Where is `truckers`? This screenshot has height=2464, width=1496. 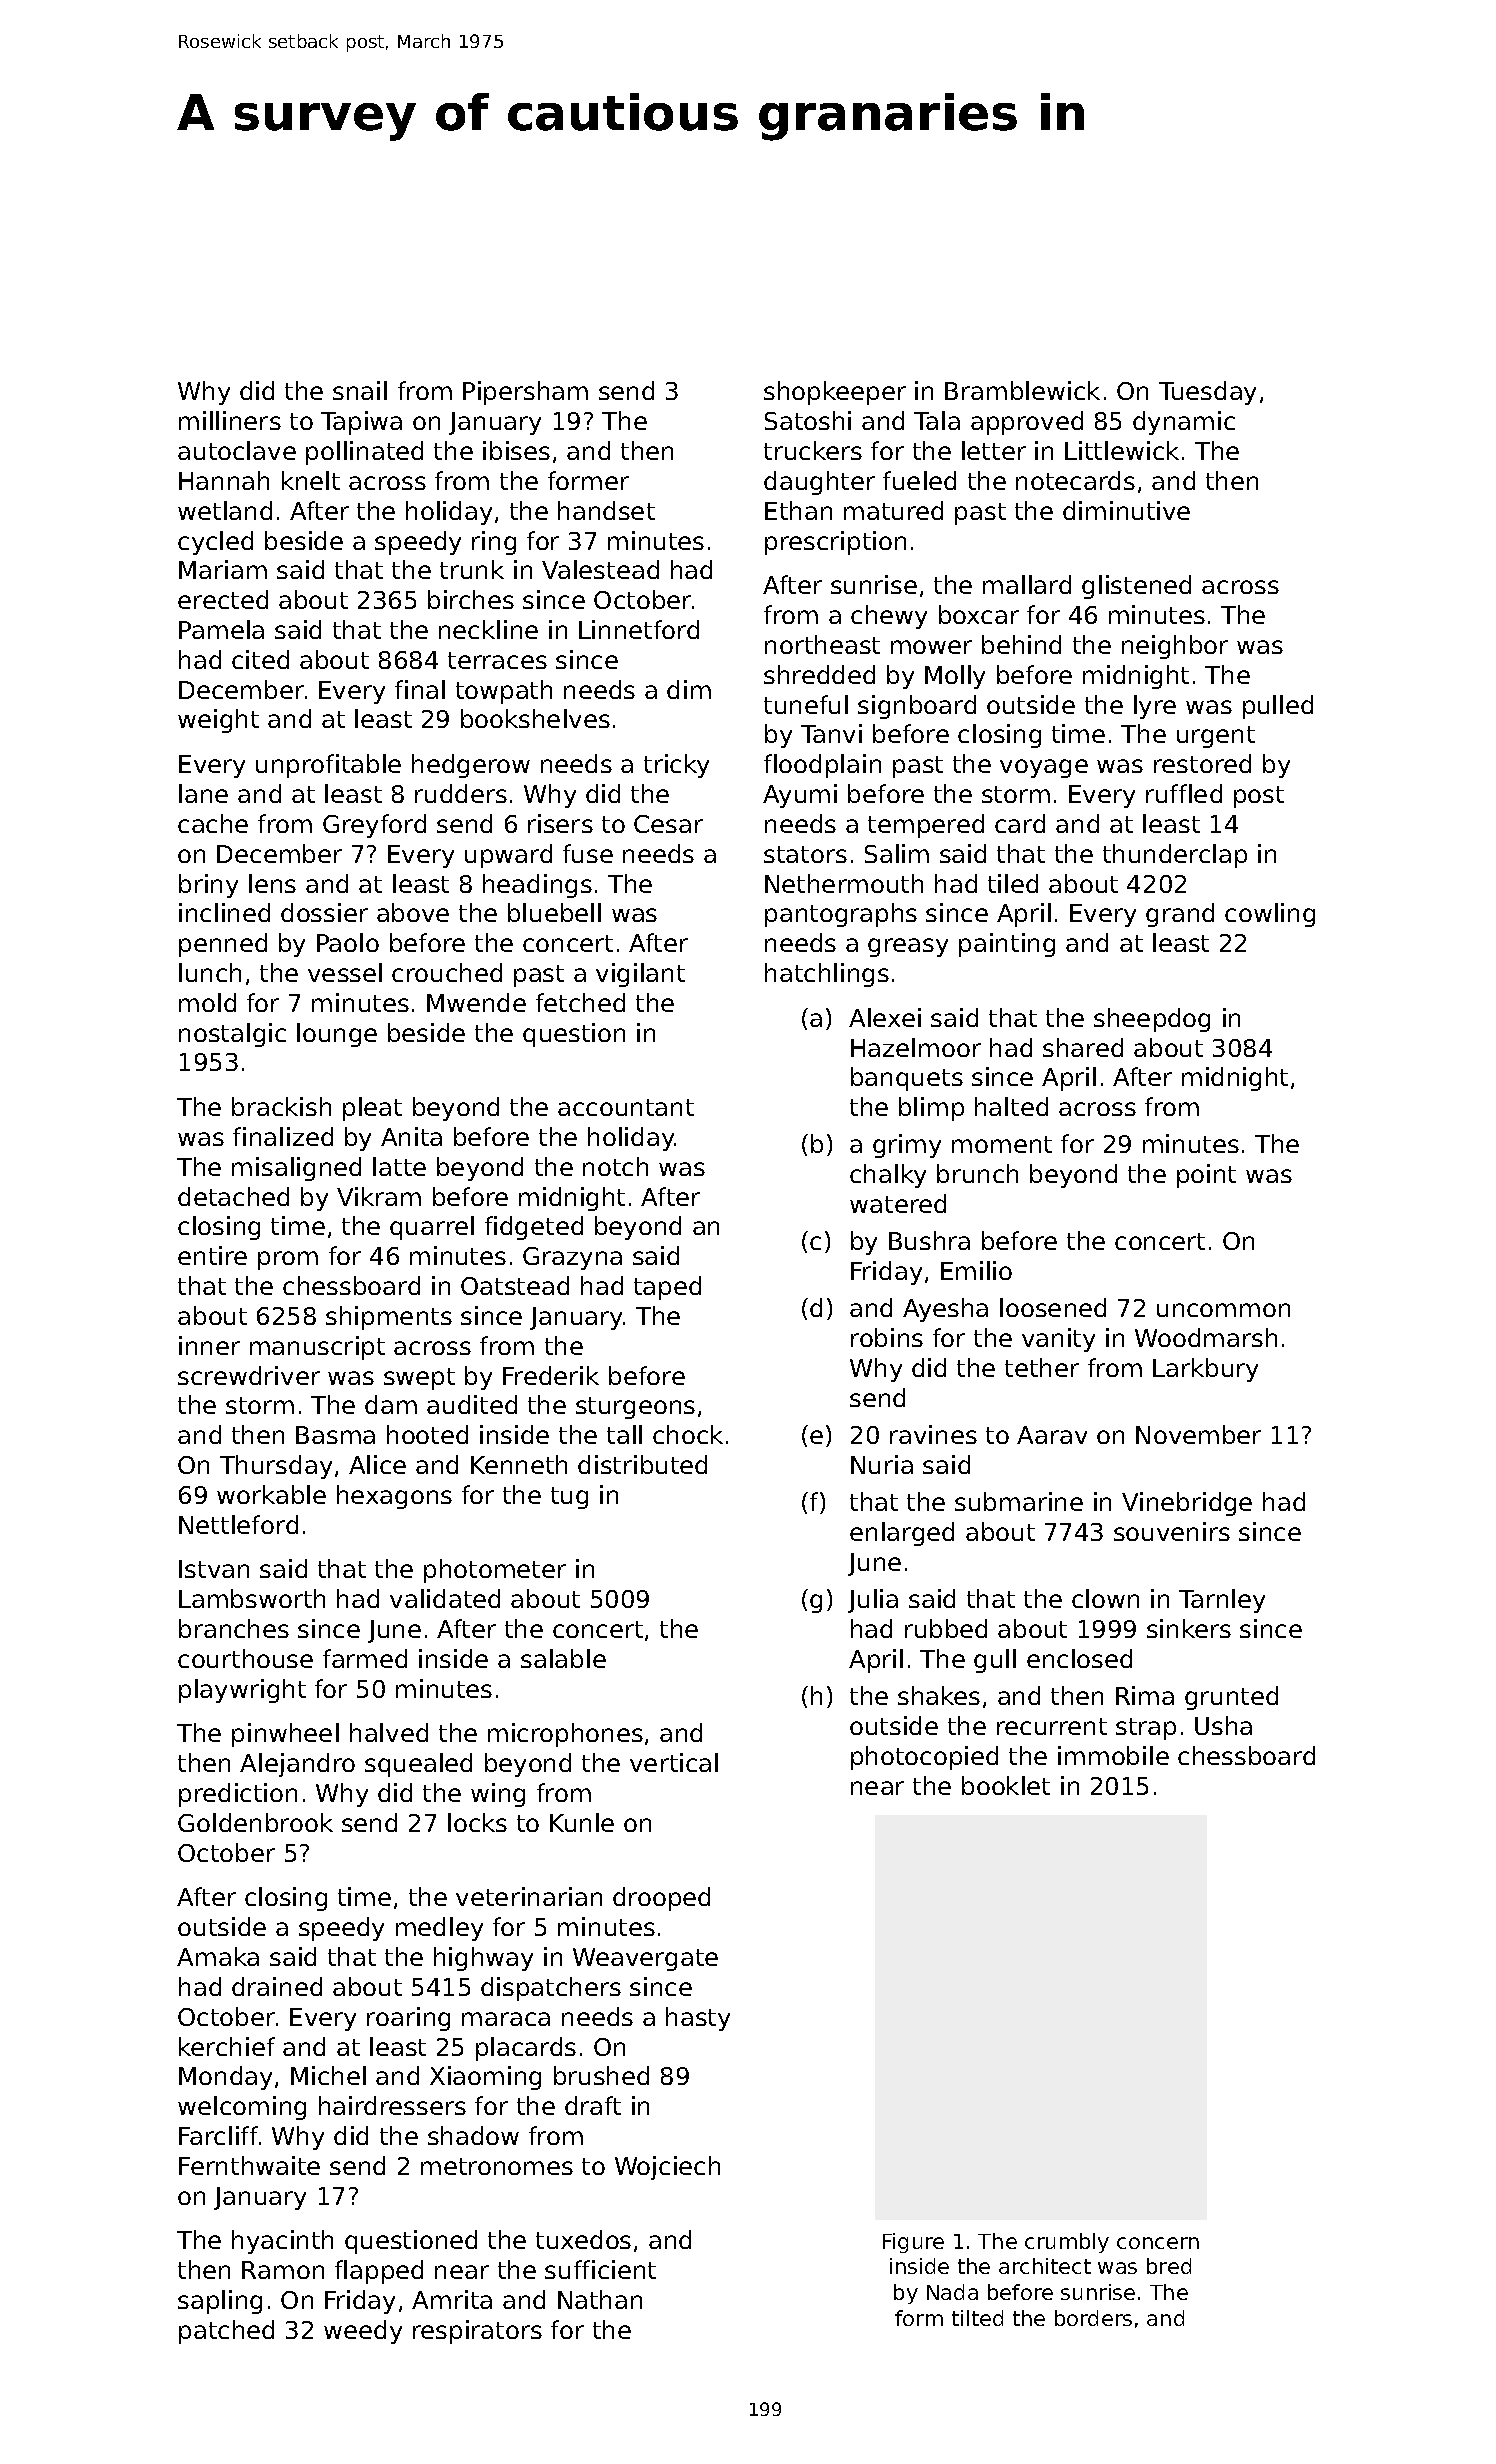
truckers is located at coordinates (813, 450).
